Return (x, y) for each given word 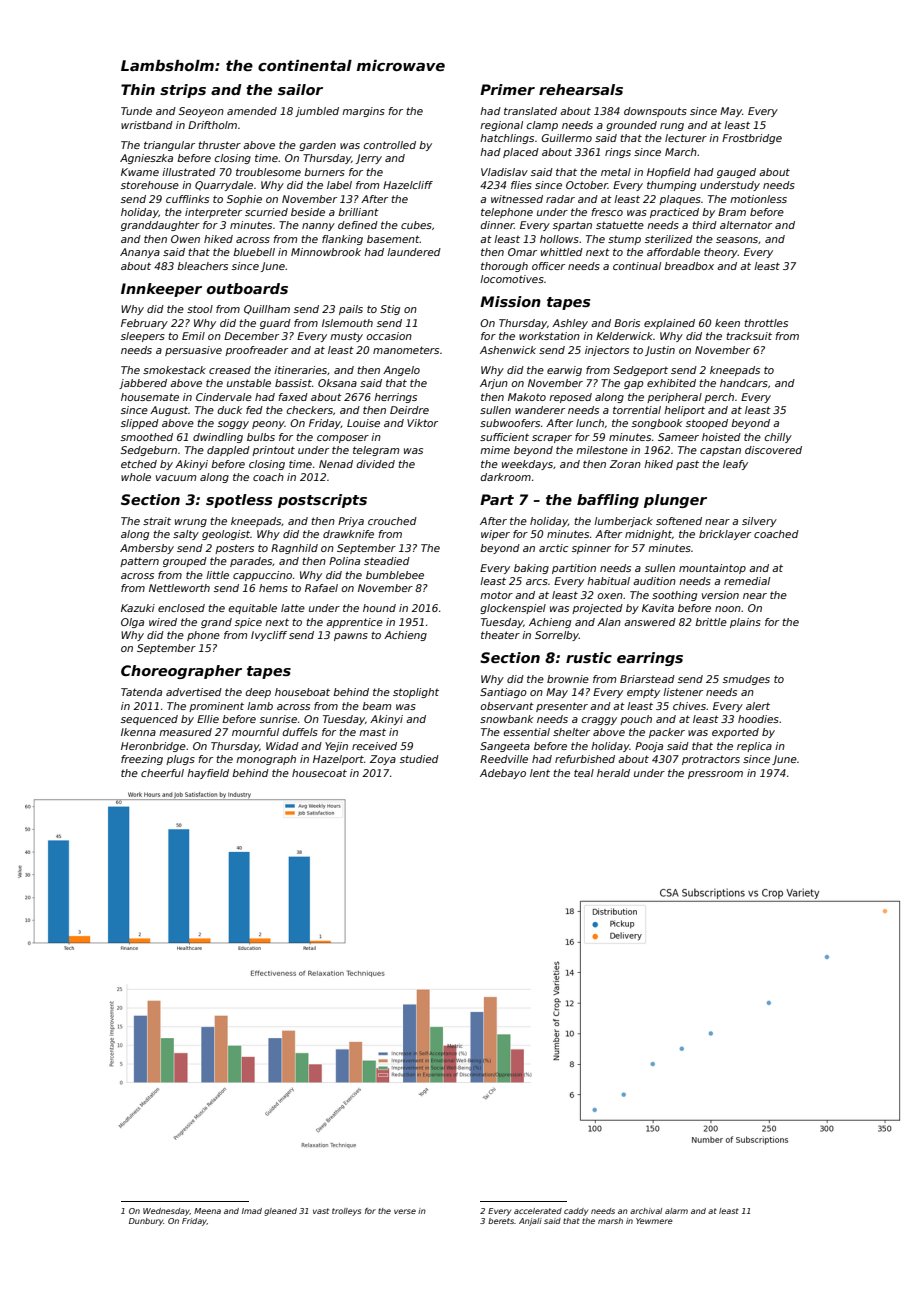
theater (500, 635)
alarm (676, 1211)
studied (419, 759)
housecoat (319, 773)
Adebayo (503, 774)
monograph (266, 760)
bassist (293, 383)
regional (501, 126)
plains (745, 623)
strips (183, 91)
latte (293, 608)
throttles (766, 323)
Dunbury (146, 1222)
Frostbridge (752, 139)
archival (646, 1211)
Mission (510, 301)
